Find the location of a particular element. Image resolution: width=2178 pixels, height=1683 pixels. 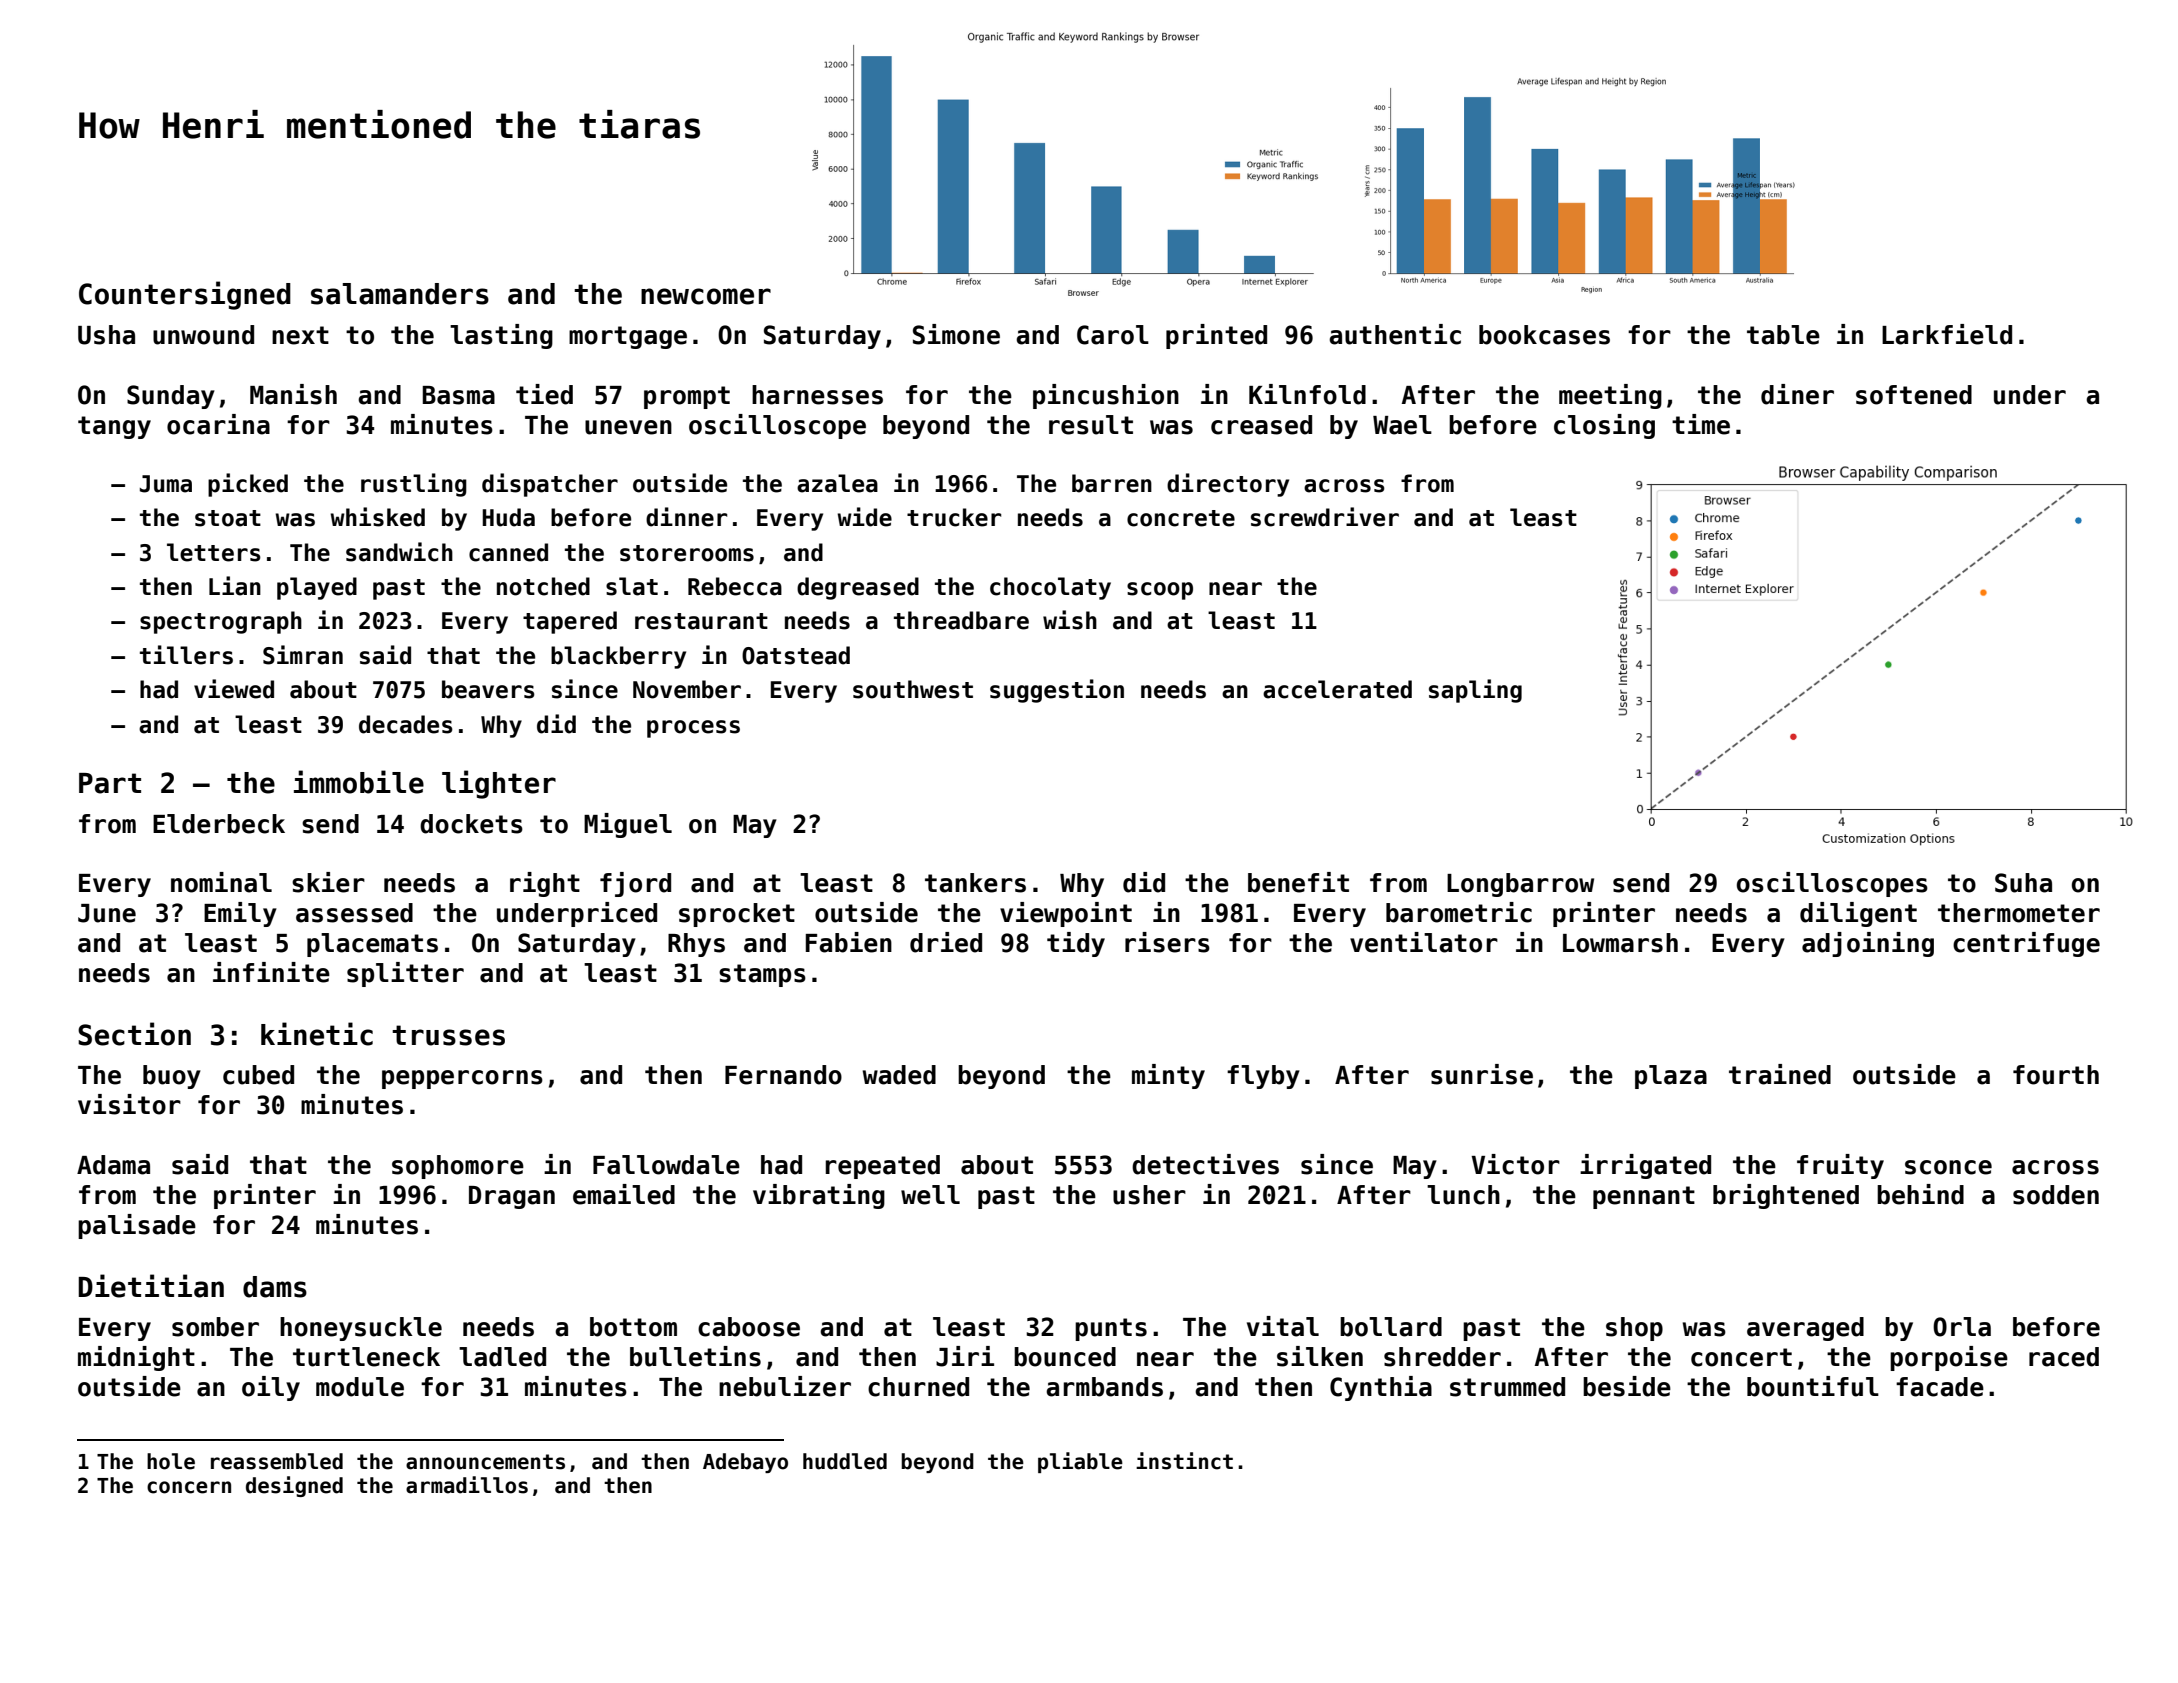

visitor is located at coordinates (129, 1104).
